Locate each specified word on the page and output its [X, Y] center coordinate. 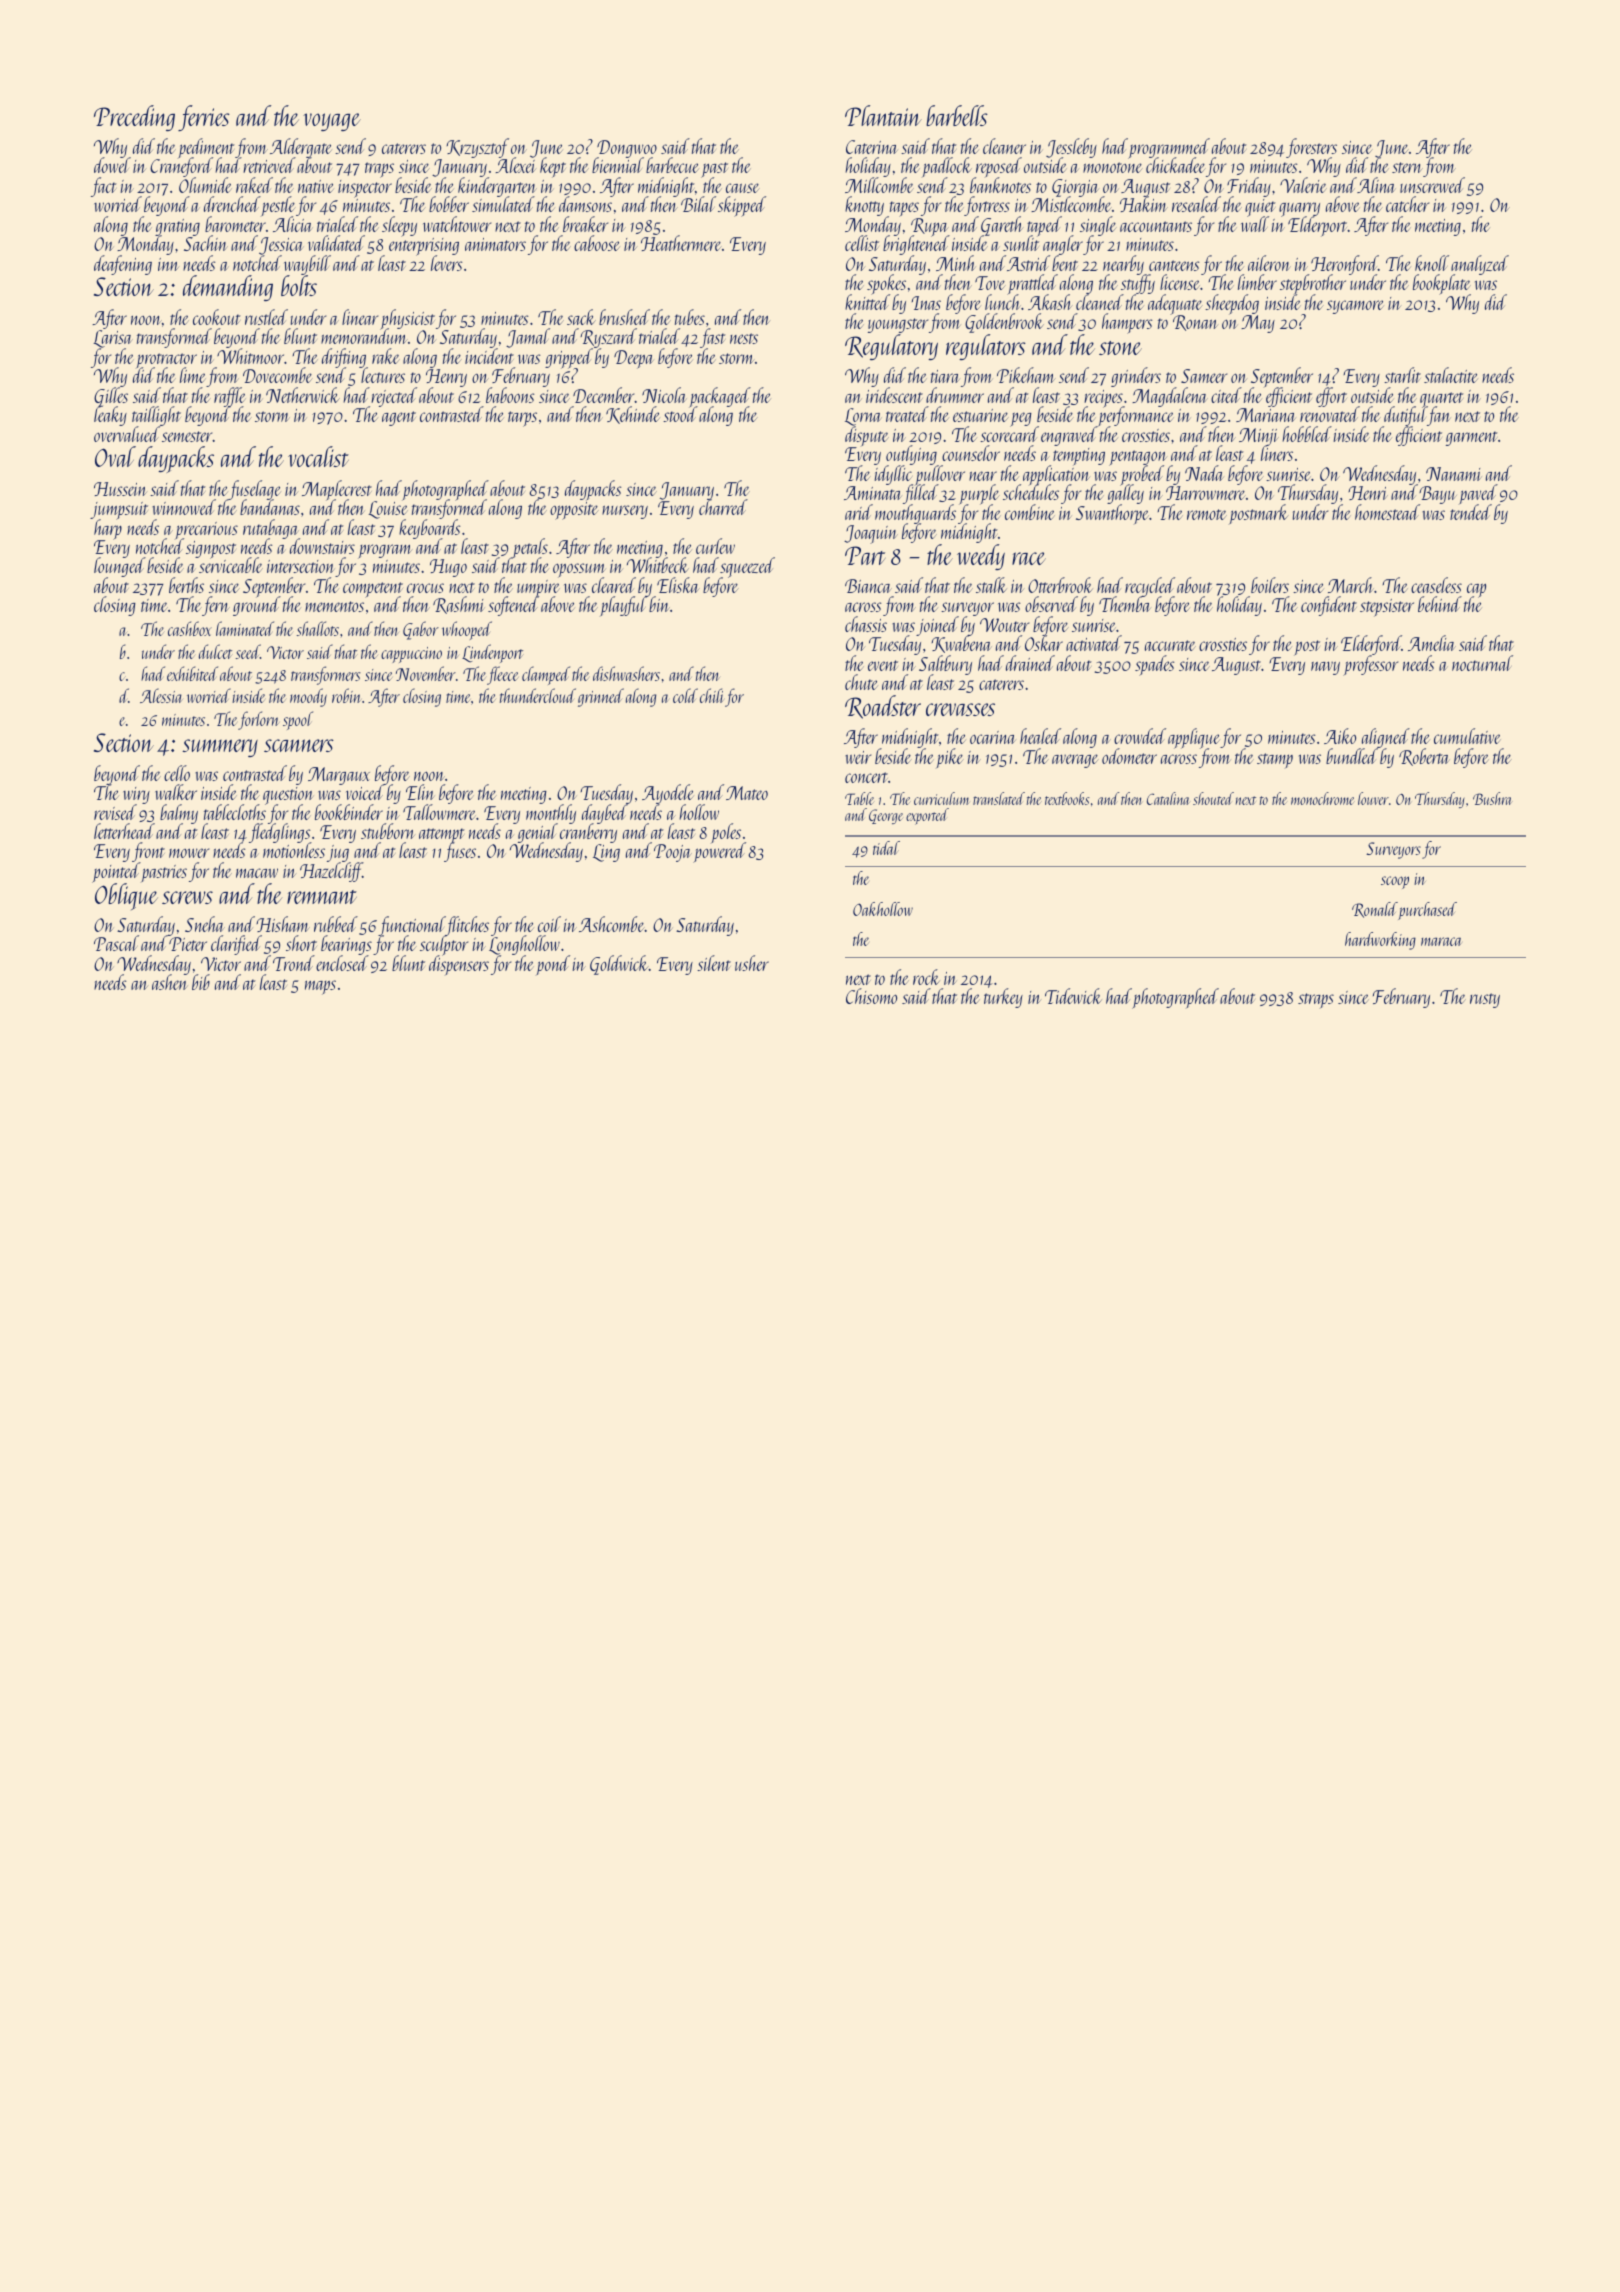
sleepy [399, 226]
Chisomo [871, 996]
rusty [1485, 1000]
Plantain [883, 115]
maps [320, 987]
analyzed [1480, 265]
